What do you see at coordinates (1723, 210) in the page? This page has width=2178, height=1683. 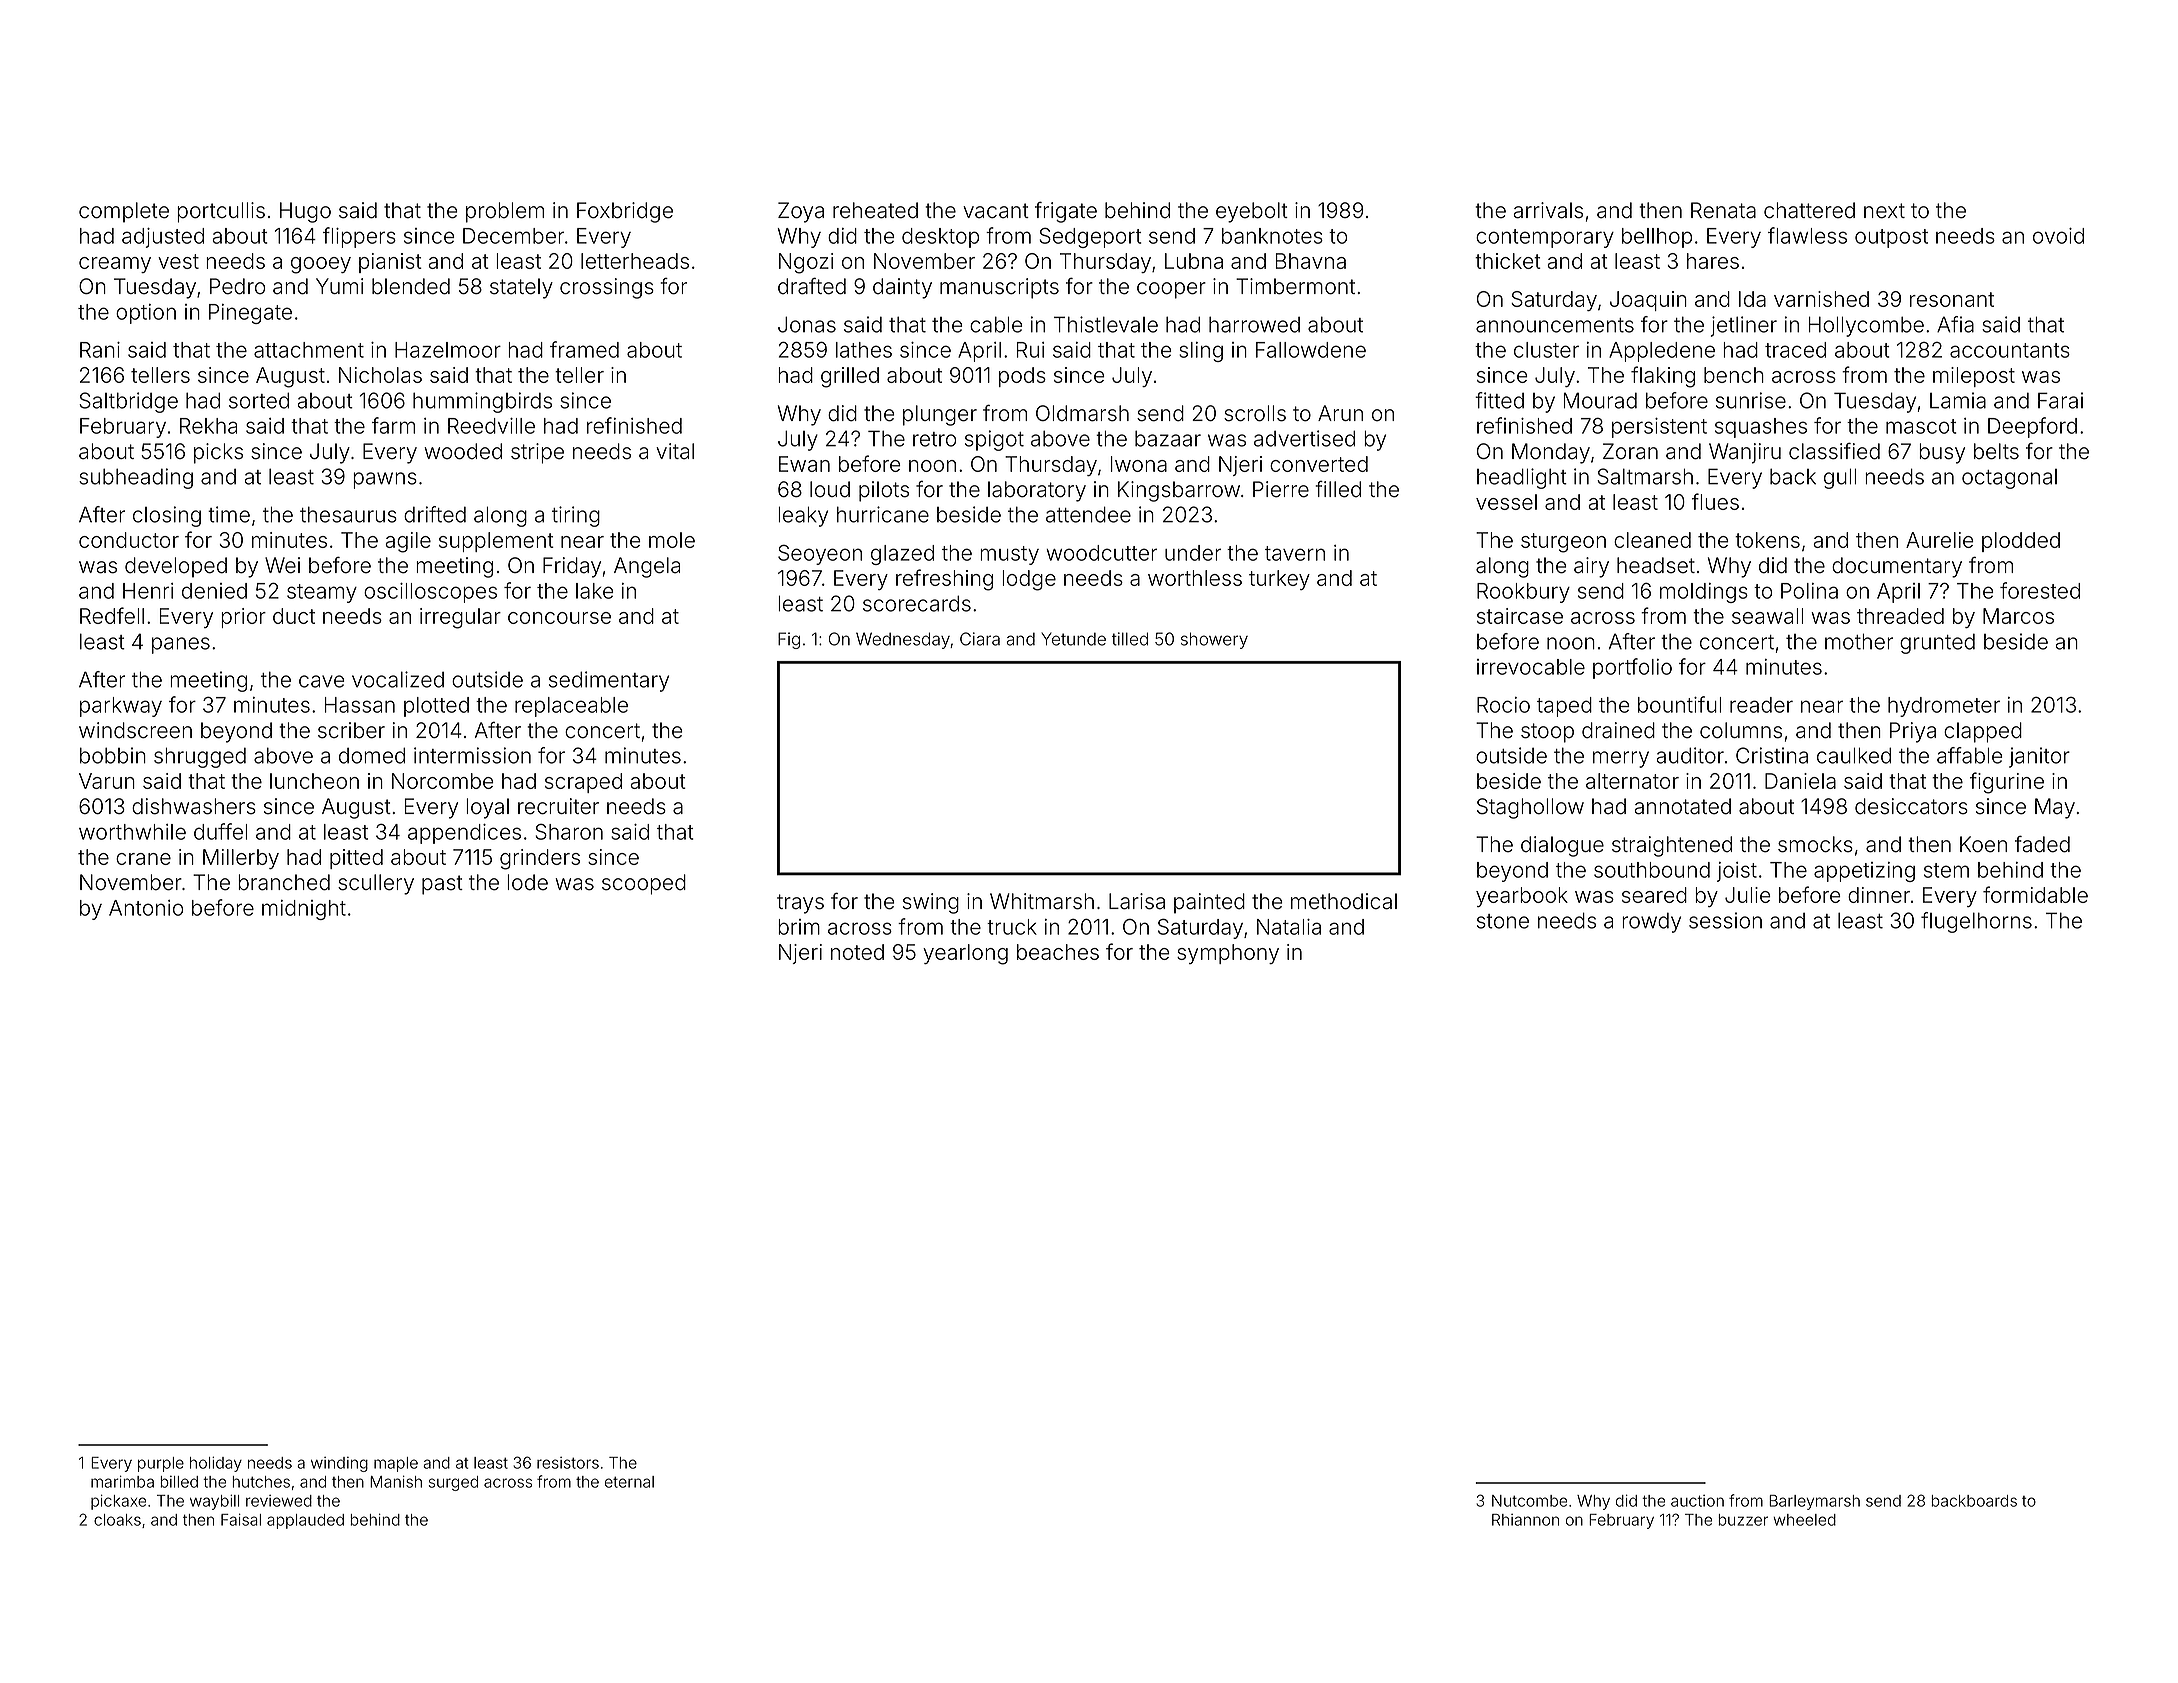 I see `Renata` at bounding box center [1723, 210].
